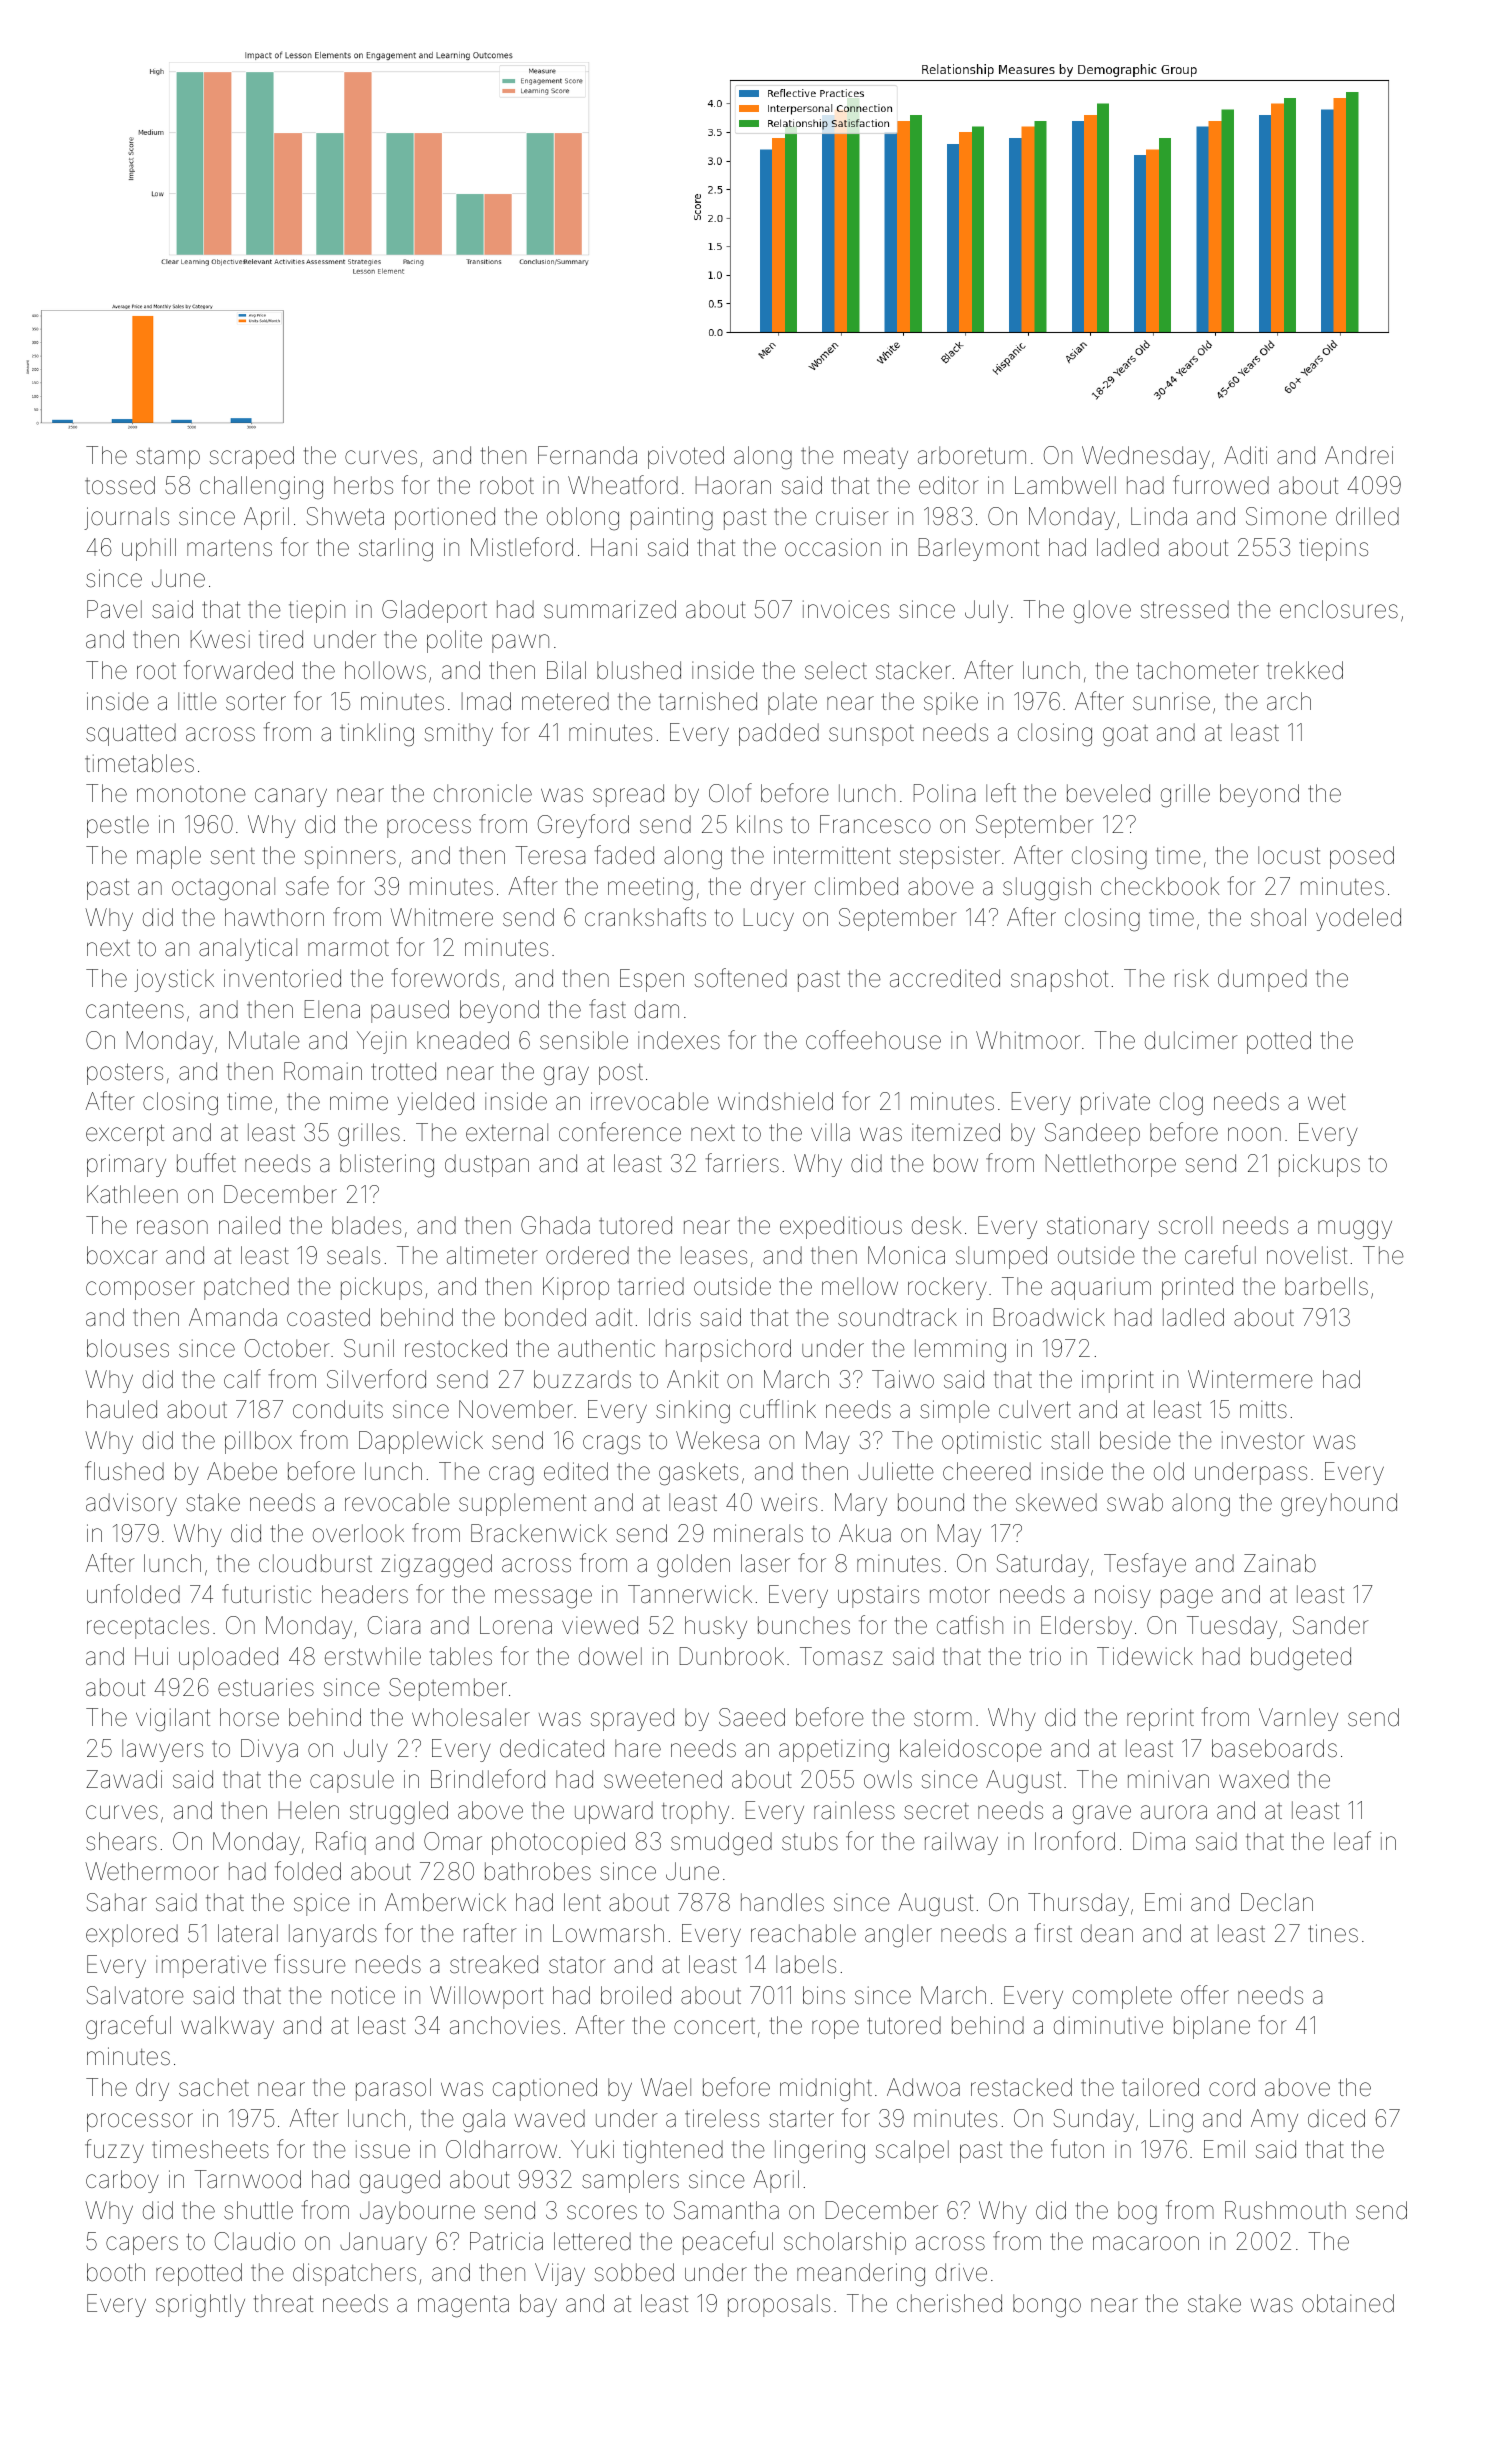 This document has width=1496, height=2464. What do you see at coordinates (1355, 1230) in the document?
I see `muggy` at bounding box center [1355, 1230].
